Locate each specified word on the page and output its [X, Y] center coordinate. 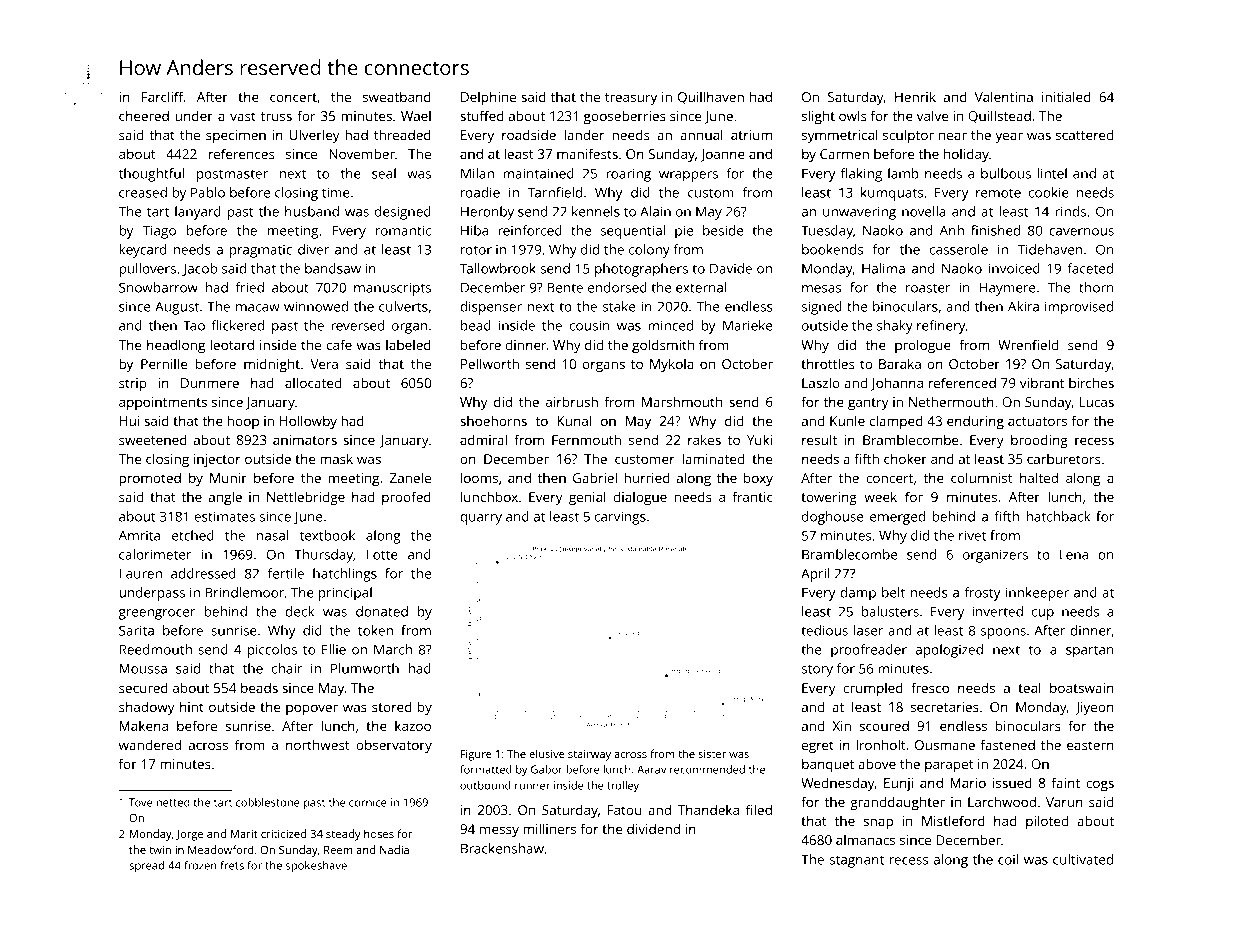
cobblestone [268, 802]
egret [818, 747]
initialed [1066, 96]
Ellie [334, 649]
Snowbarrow [158, 287]
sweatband [397, 96]
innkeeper [1037, 594]
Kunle [847, 420]
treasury [631, 99]
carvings [620, 518]
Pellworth [490, 363]
